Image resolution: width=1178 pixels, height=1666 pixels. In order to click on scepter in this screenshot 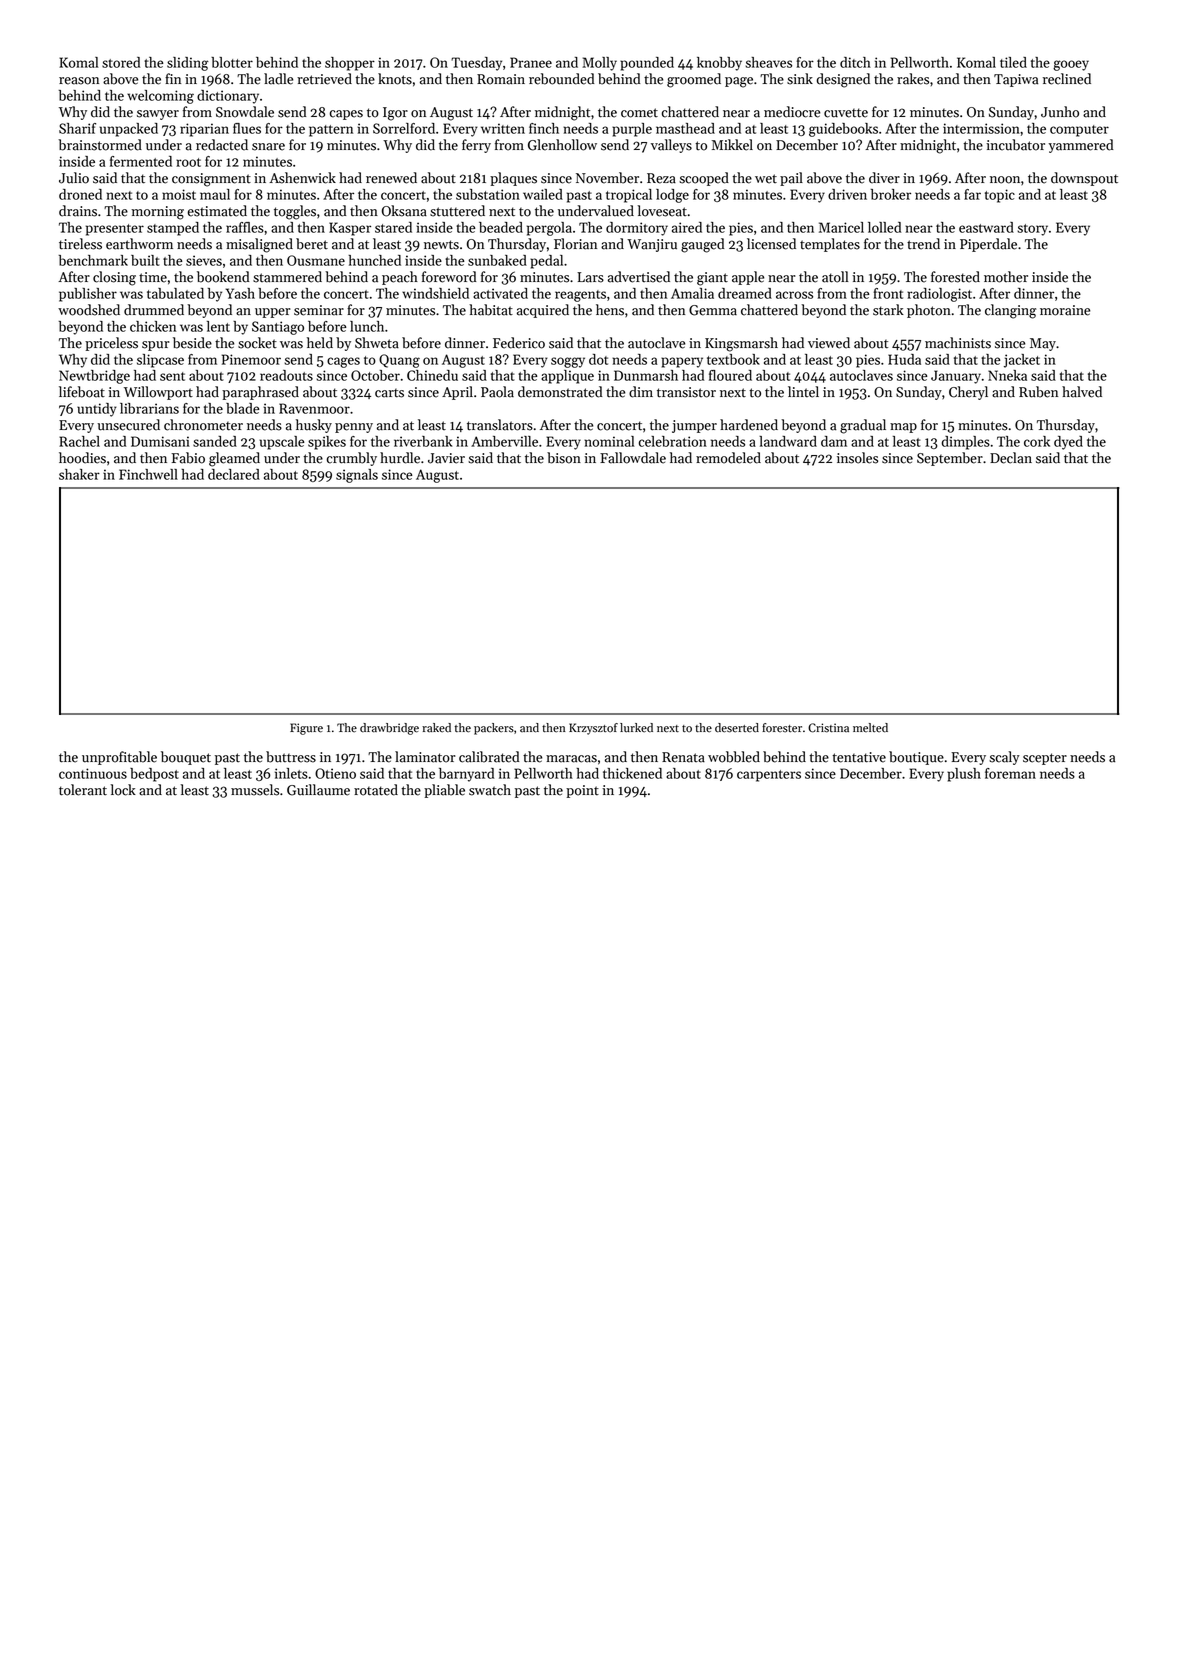, I will do `click(1045, 759)`.
